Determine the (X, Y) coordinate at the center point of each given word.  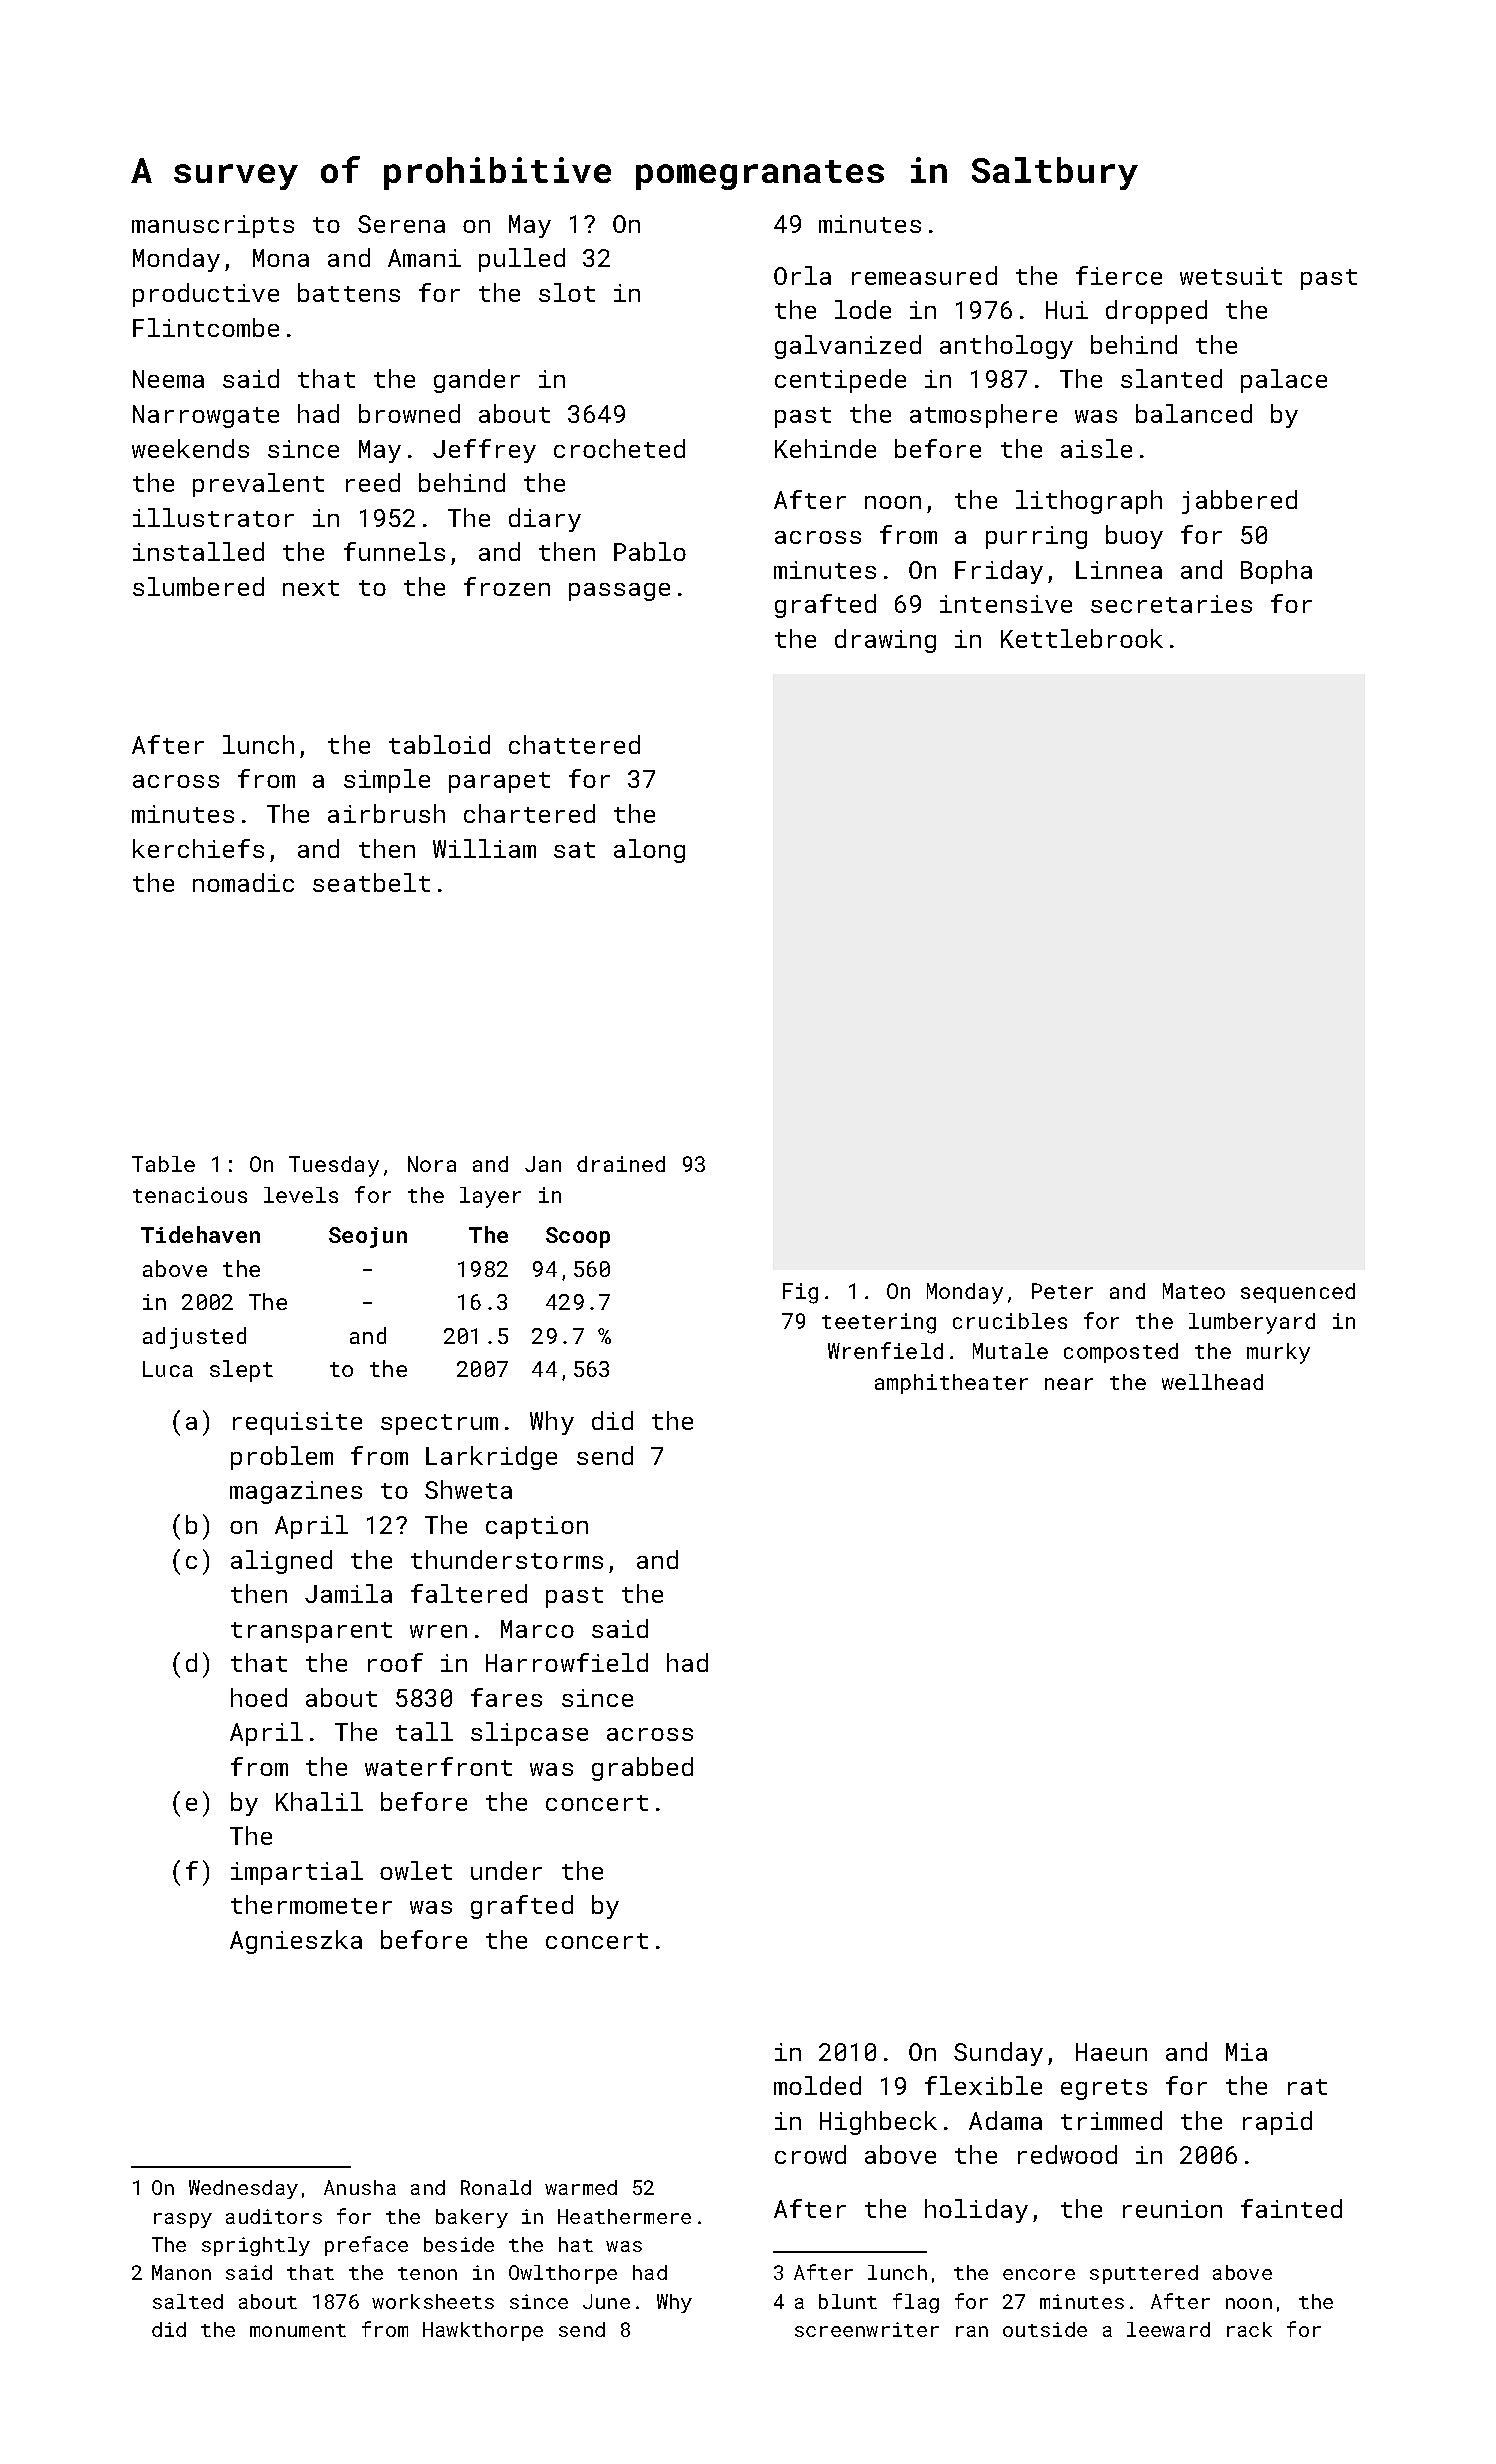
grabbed (642, 1769)
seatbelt (371, 882)
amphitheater (951, 1384)
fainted (1291, 2208)
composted (1121, 1353)
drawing (885, 641)
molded (817, 2085)
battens (349, 292)
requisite (297, 1423)
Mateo (1194, 1291)
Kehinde (825, 448)
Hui (1067, 310)
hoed (259, 1697)
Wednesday (243, 2189)
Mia (1246, 2052)
